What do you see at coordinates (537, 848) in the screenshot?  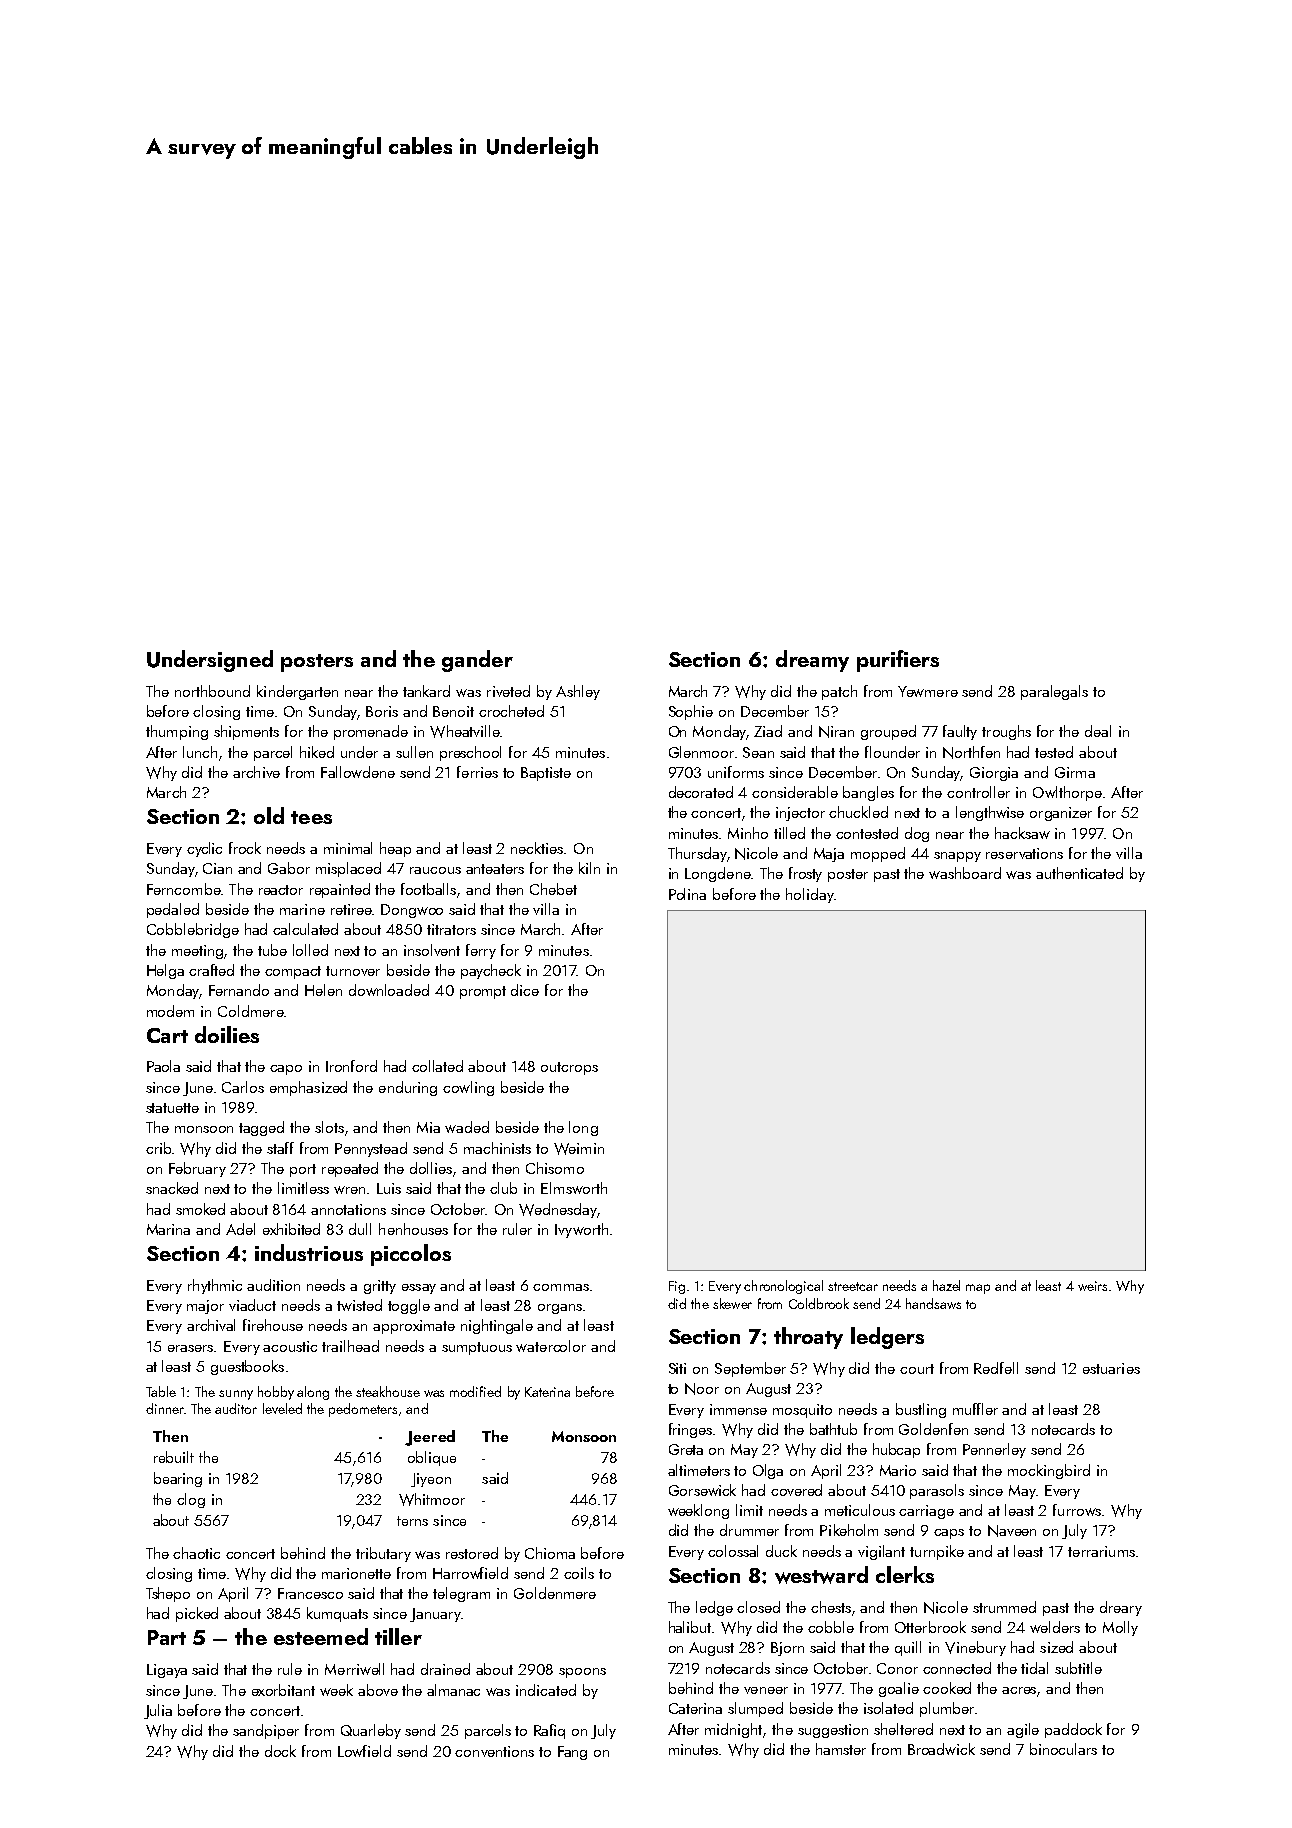 I see `neckties` at bounding box center [537, 848].
